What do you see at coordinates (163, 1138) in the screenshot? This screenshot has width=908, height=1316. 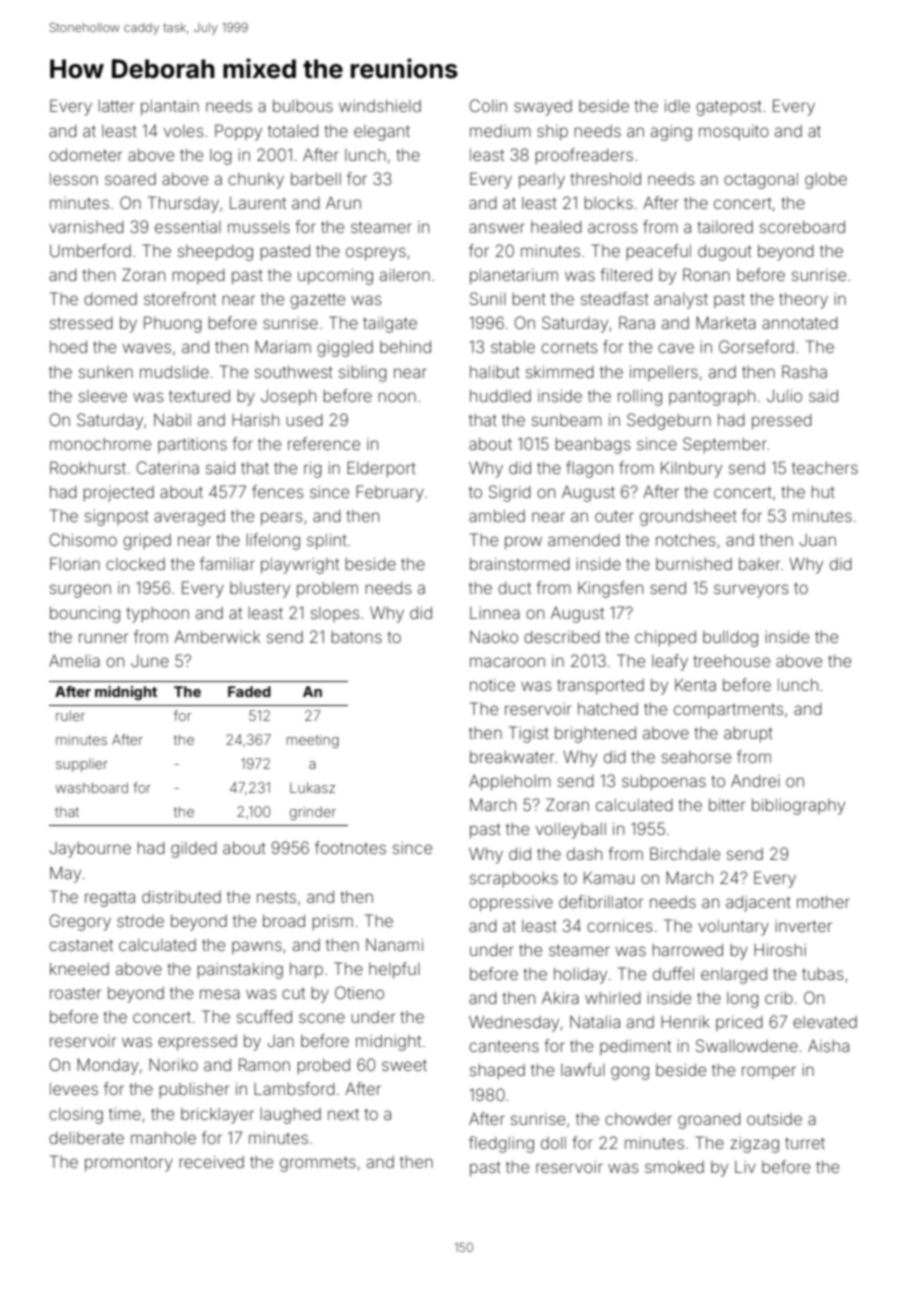 I see `manhole` at bounding box center [163, 1138].
